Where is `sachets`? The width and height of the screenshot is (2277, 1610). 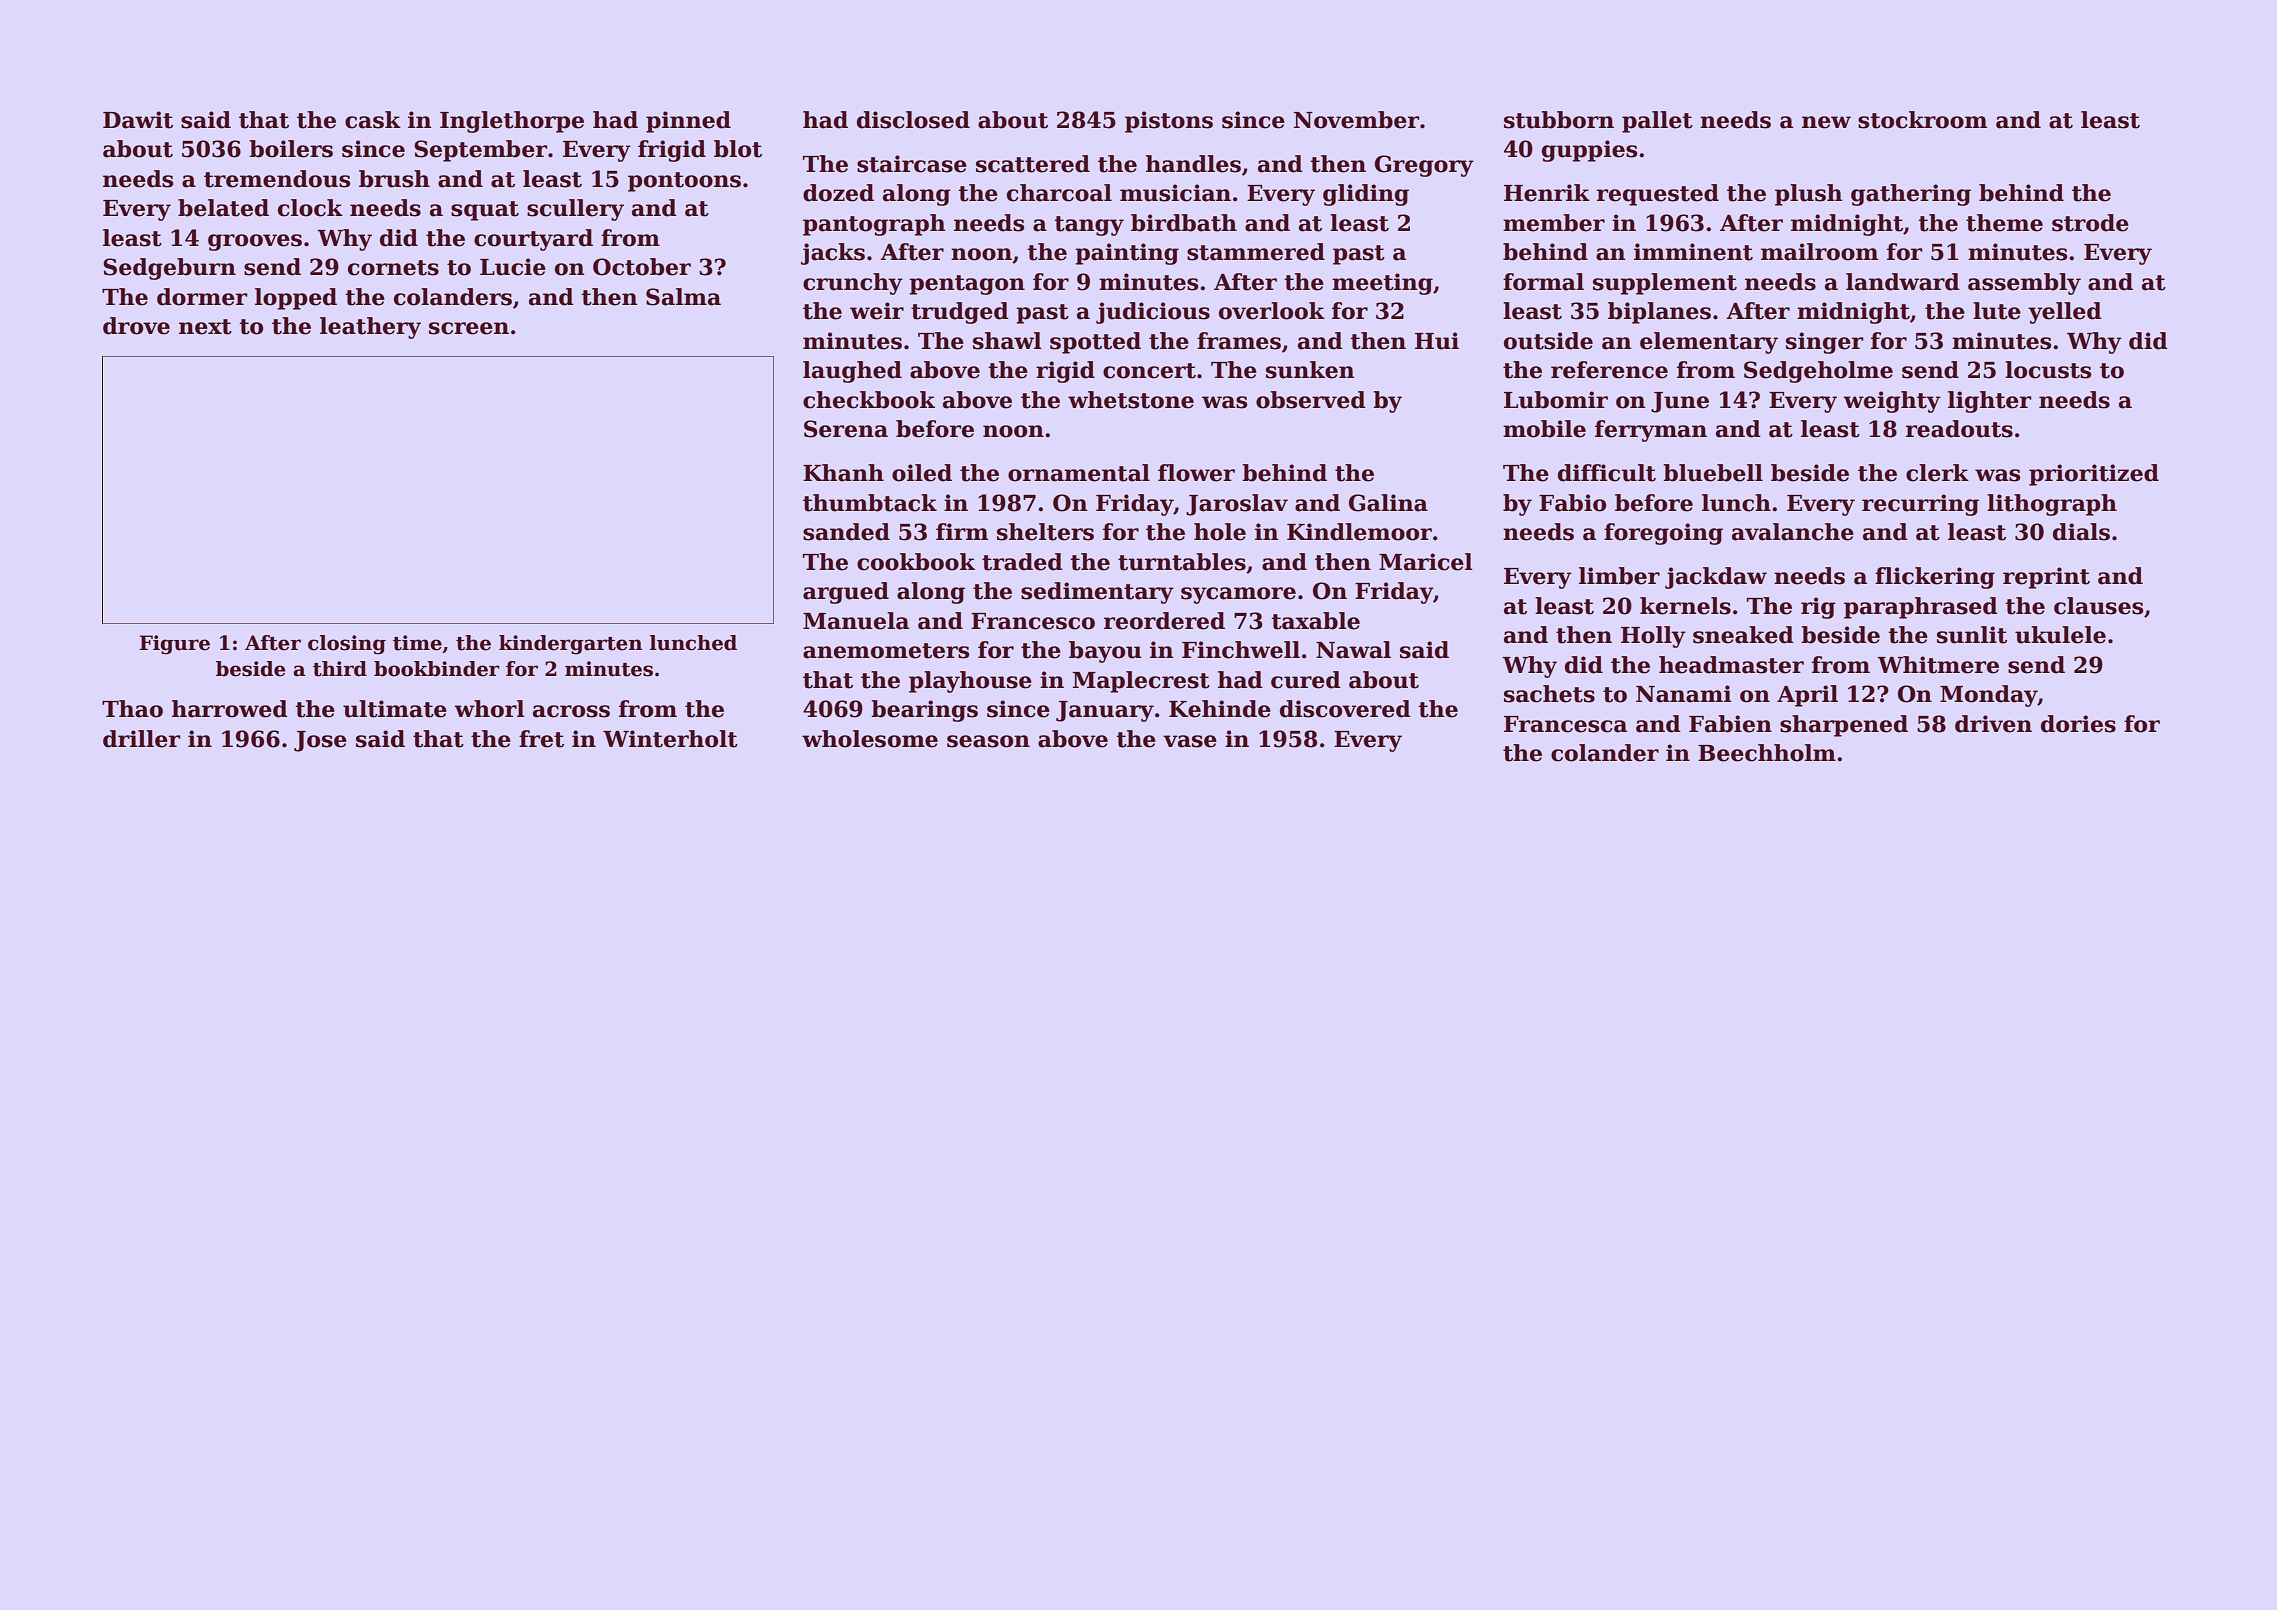 sachets is located at coordinates (1549, 694).
